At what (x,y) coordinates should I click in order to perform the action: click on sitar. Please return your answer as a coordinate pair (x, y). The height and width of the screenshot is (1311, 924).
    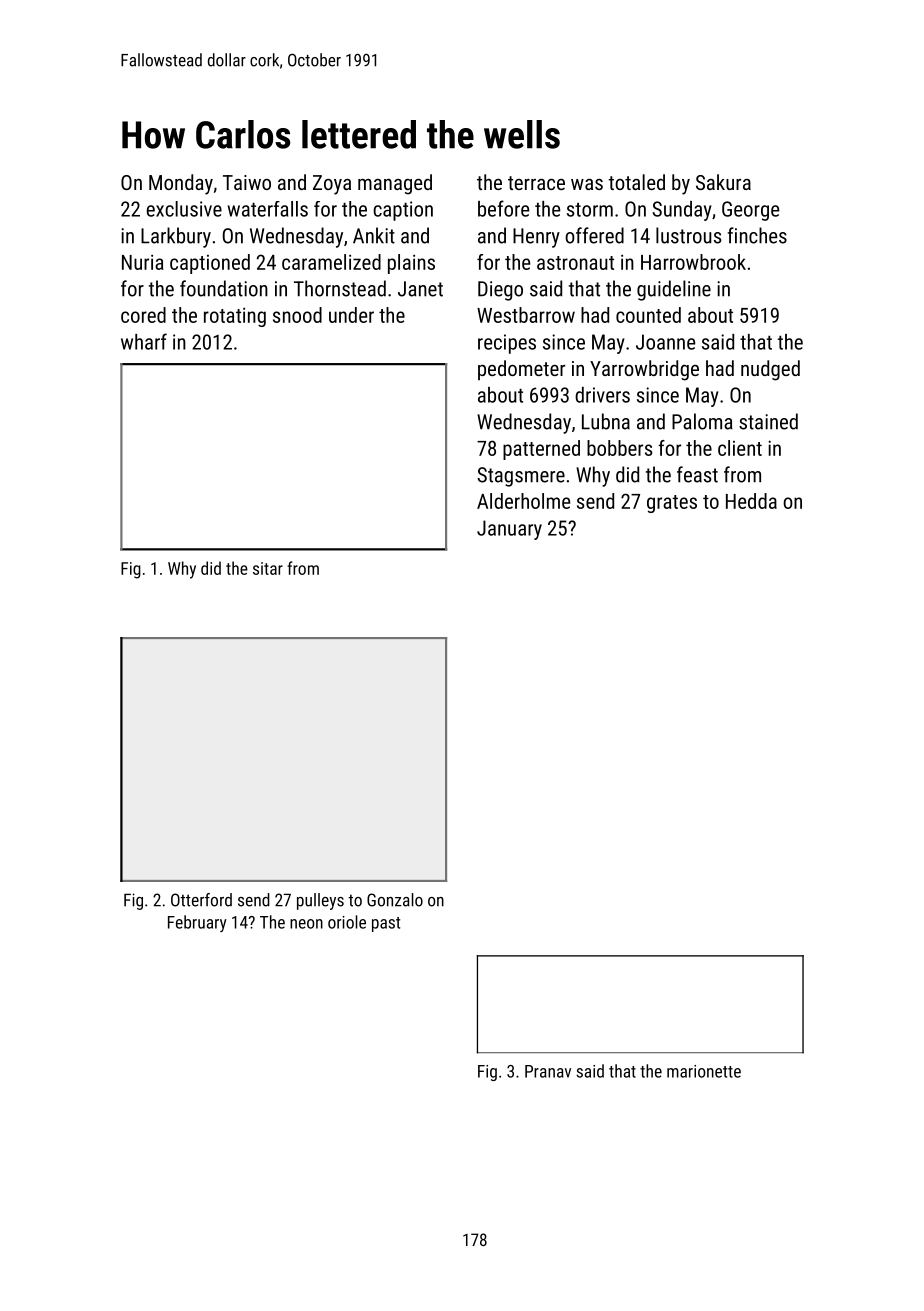
    Looking at the image, I should click on (268, 568).
